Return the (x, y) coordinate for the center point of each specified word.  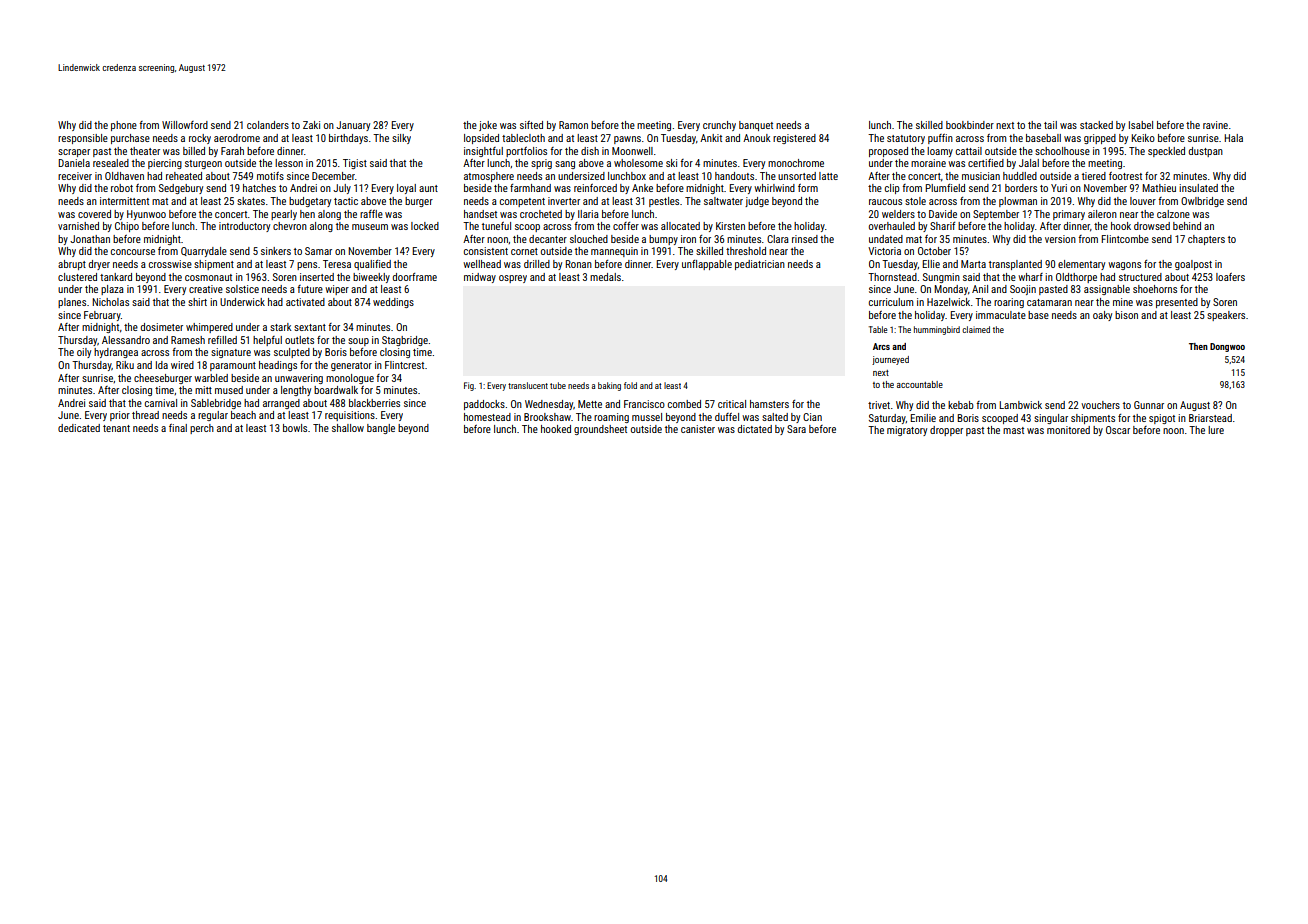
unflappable (707, 265)
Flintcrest (404, 365)
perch (202, 429)
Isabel (1141, 125)
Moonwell (632, 151)
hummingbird (937, 330)
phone (124, 126)
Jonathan (90, 239)
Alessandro (126, 340)
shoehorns (1155, 289)
